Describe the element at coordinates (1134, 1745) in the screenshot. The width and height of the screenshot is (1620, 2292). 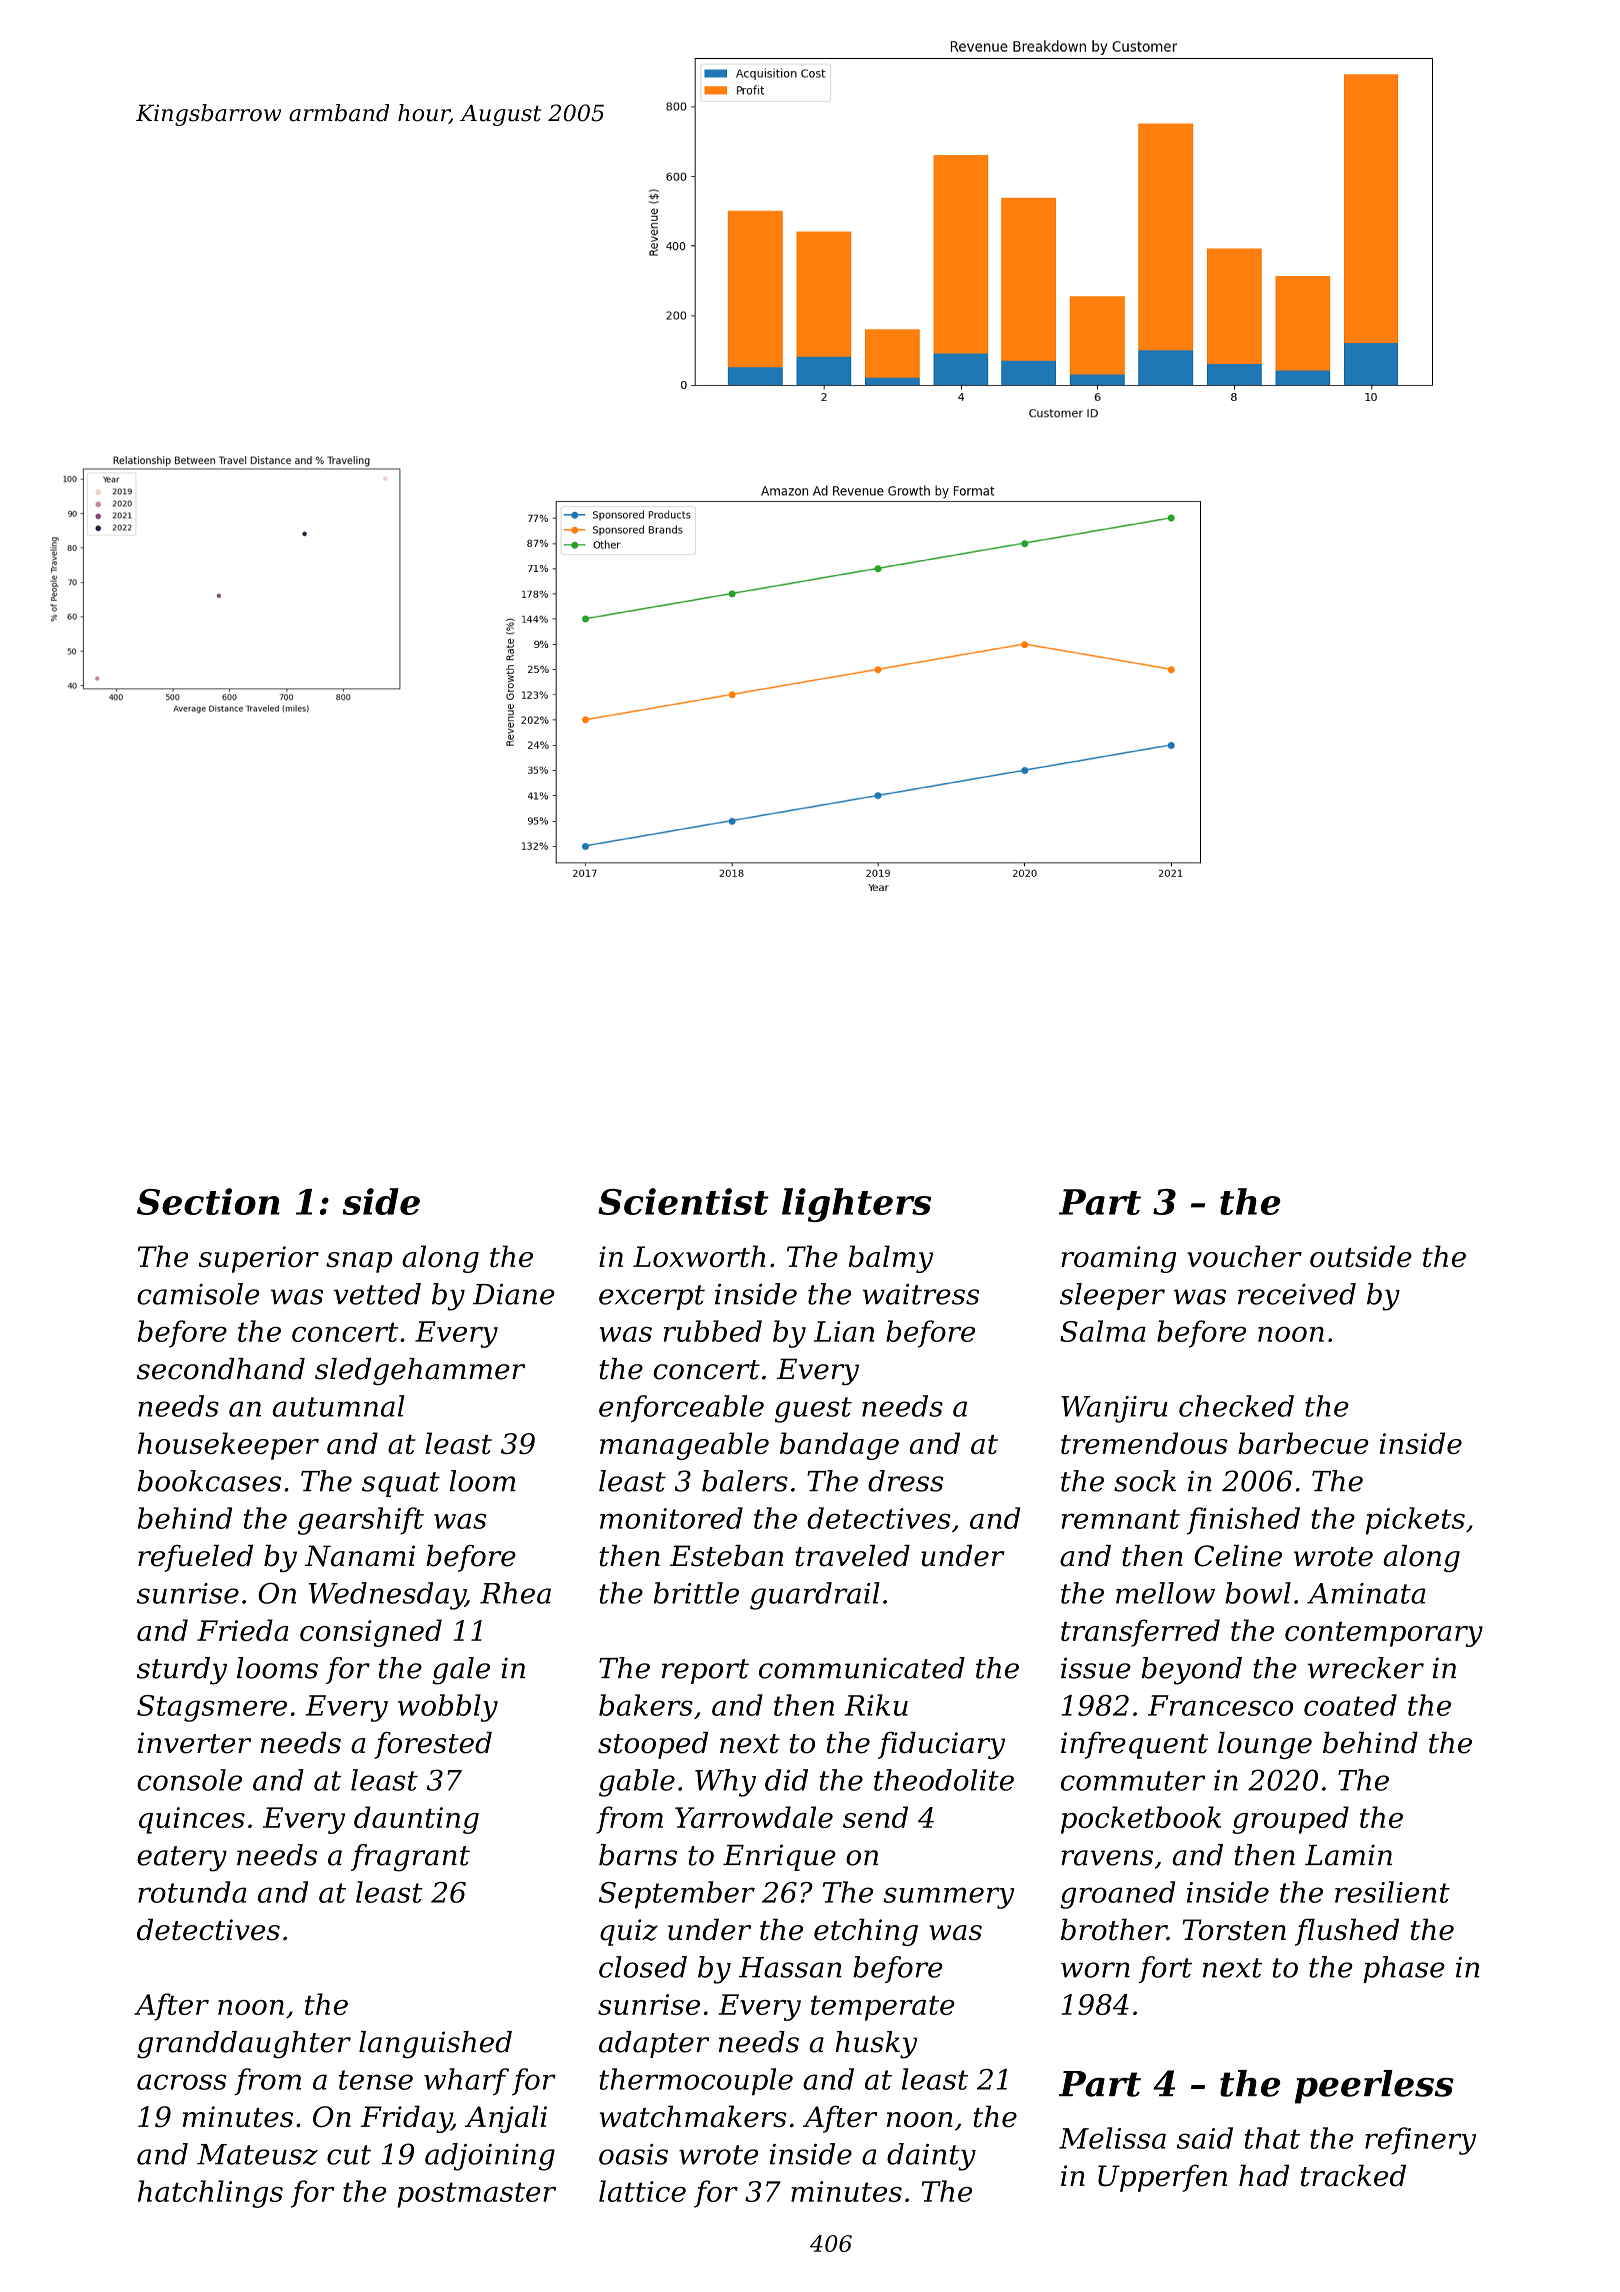
I see `infrequent` at that location.
